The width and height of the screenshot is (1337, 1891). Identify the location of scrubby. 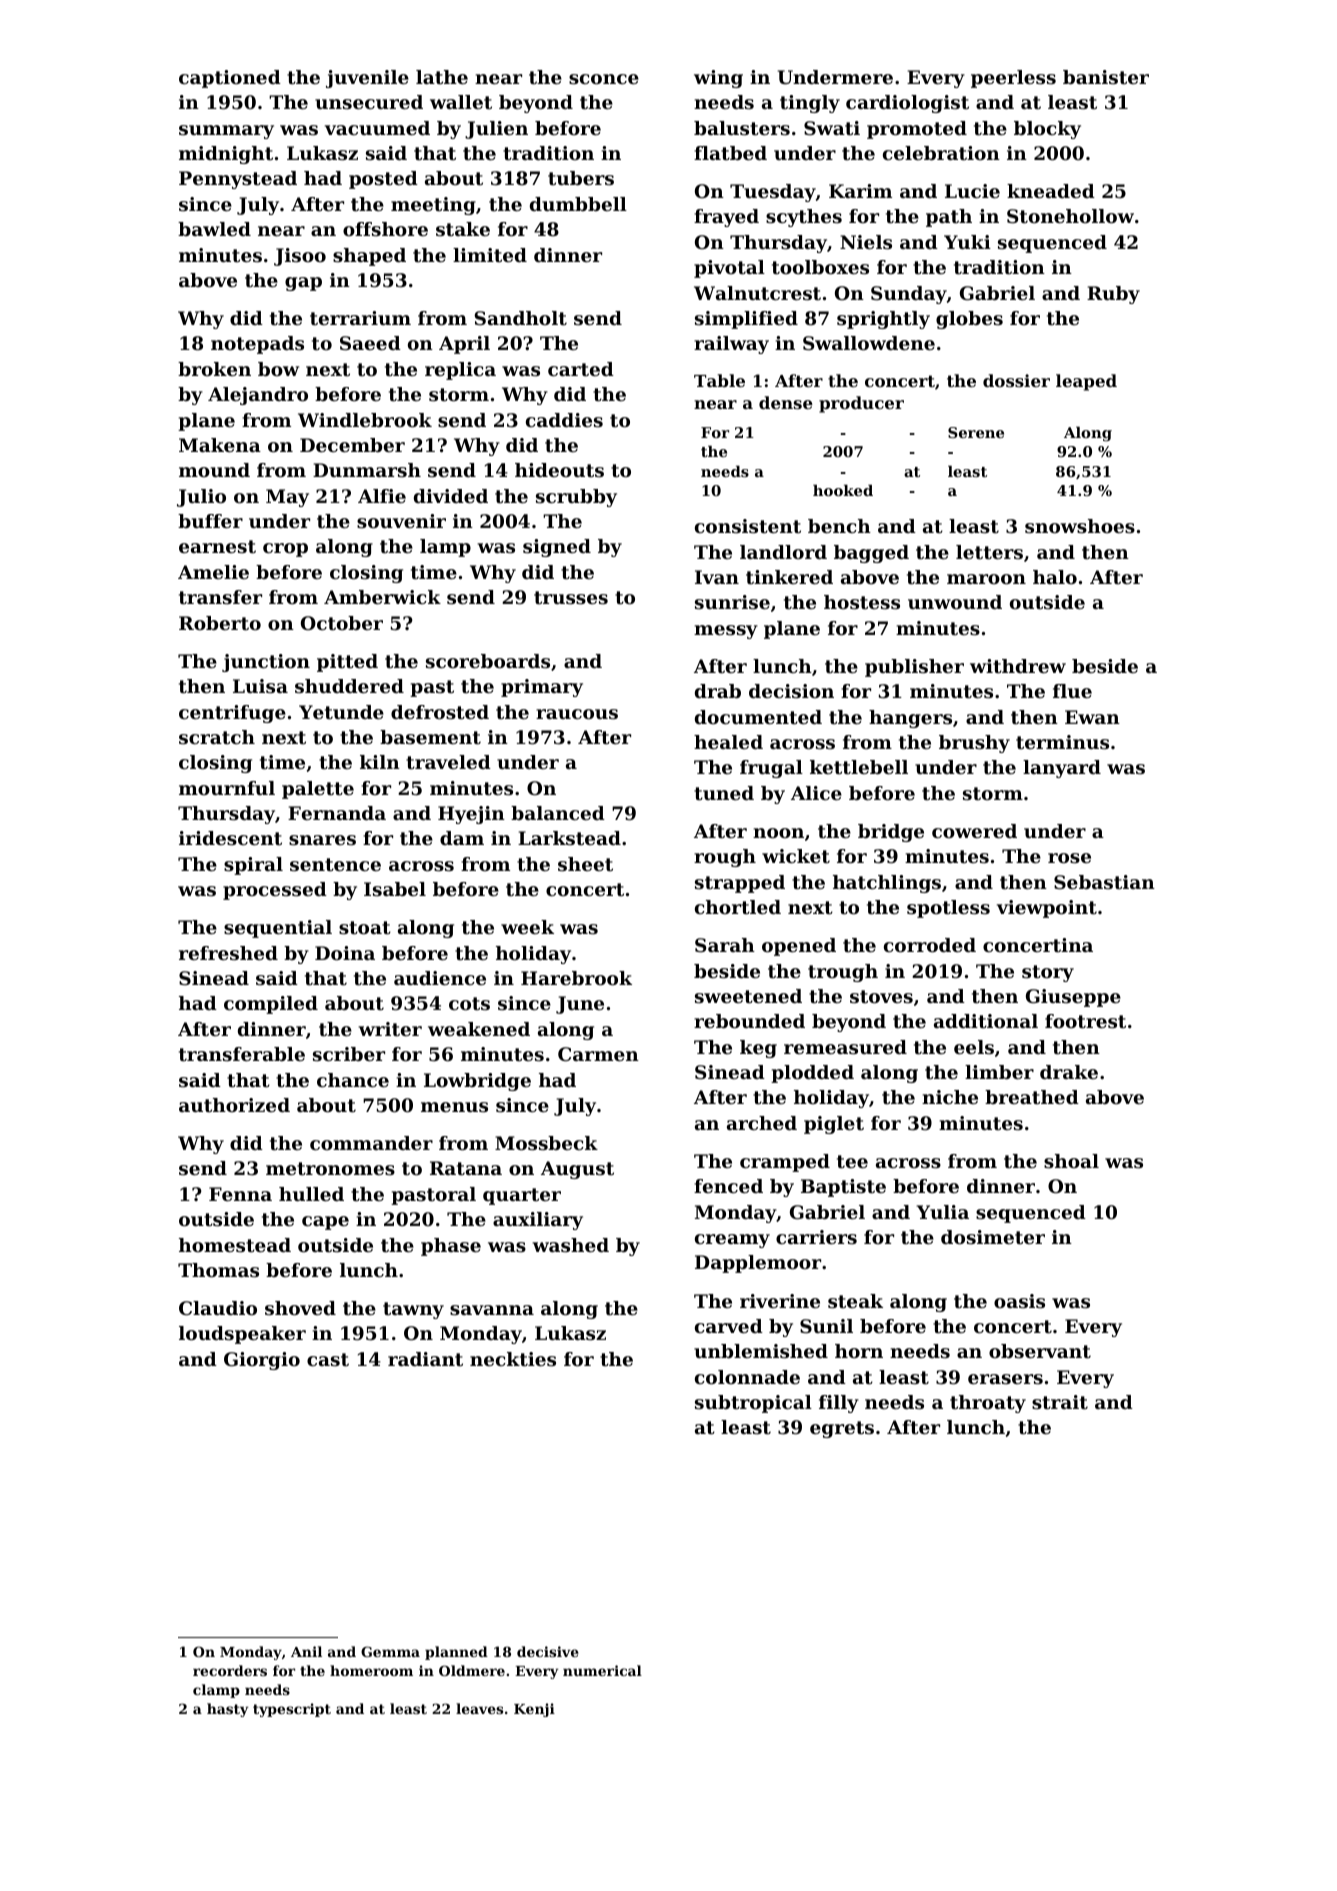
(576, 498).
